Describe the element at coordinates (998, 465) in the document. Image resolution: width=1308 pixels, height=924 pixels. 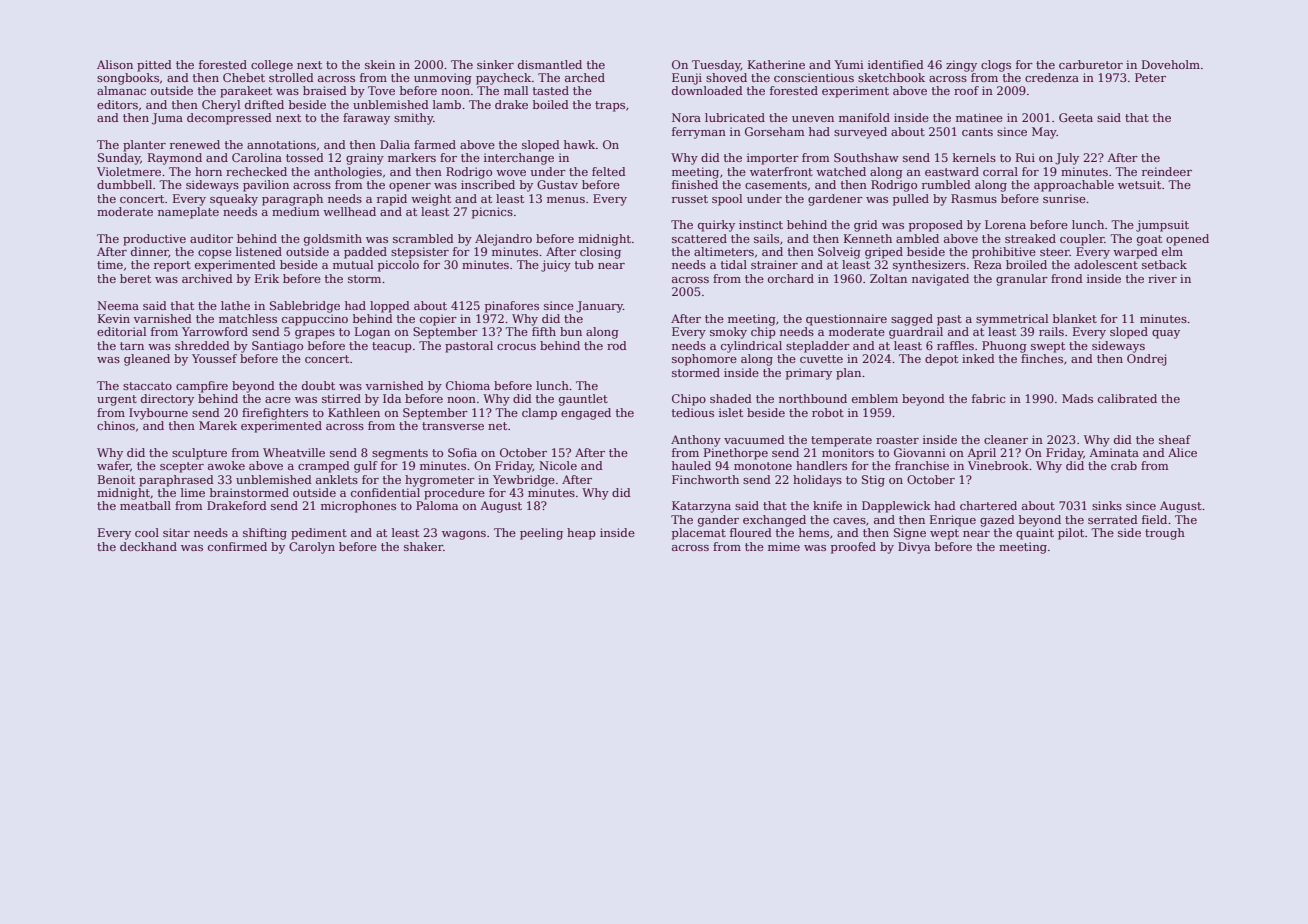
I see `Vinebrook` at that location.
